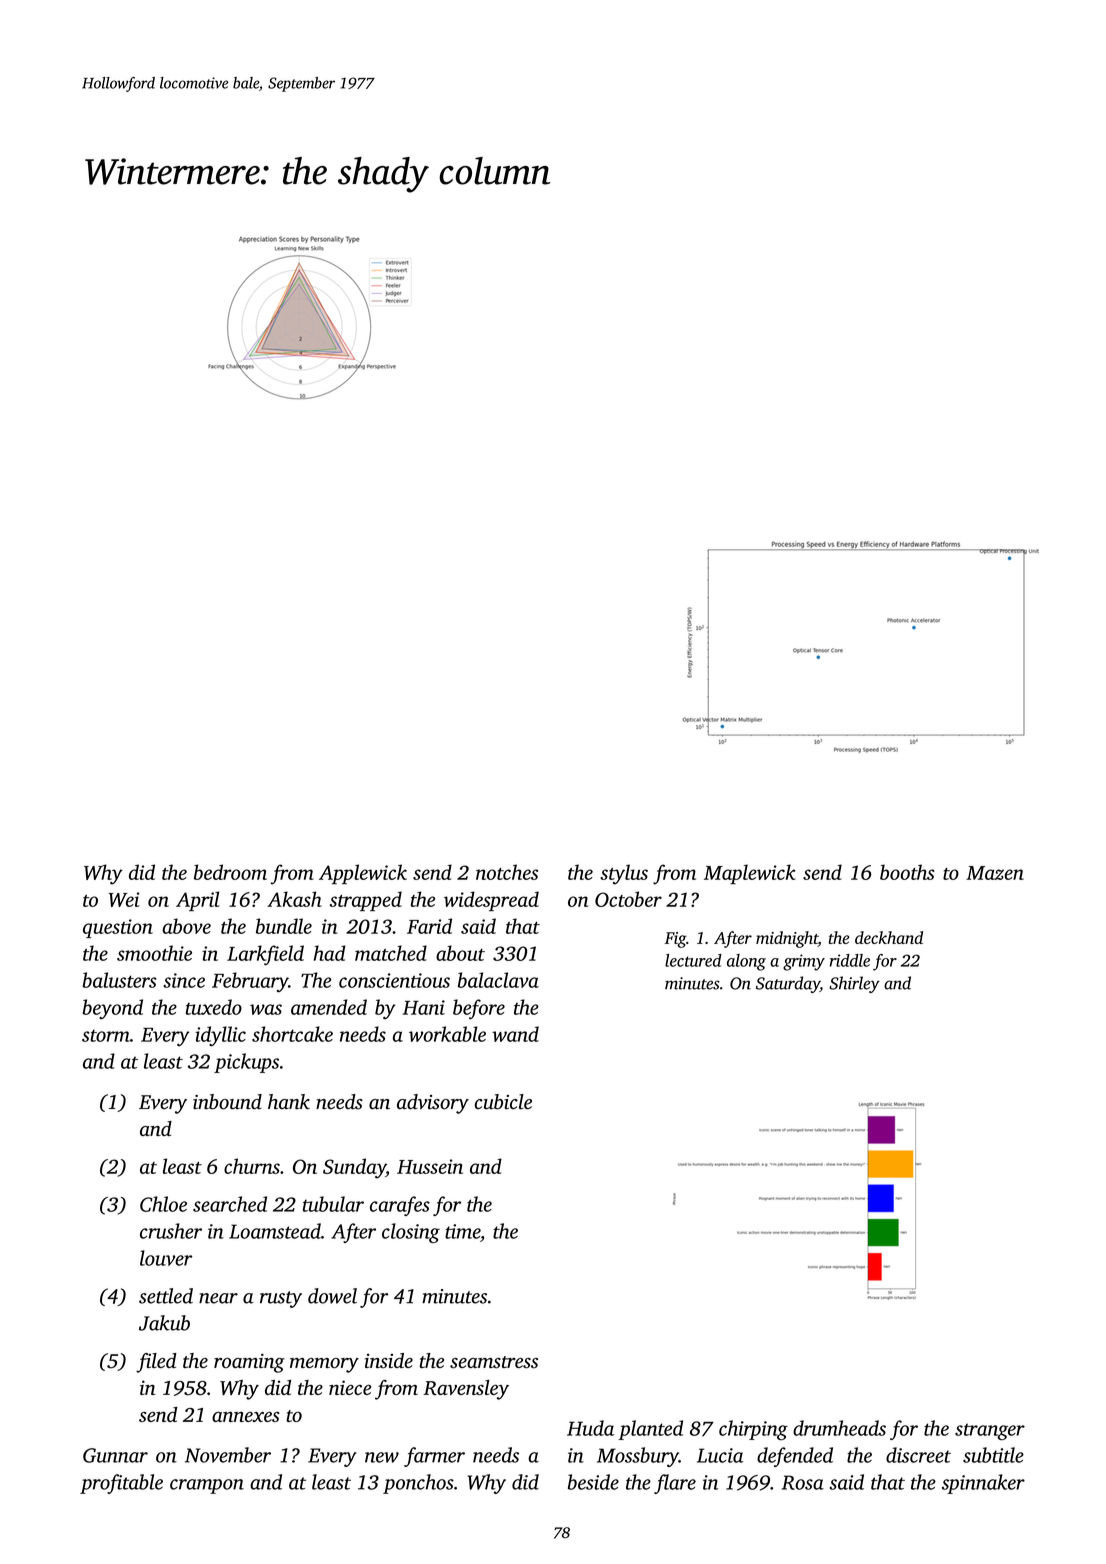  I want to click on memory, so click(324, 1365).
